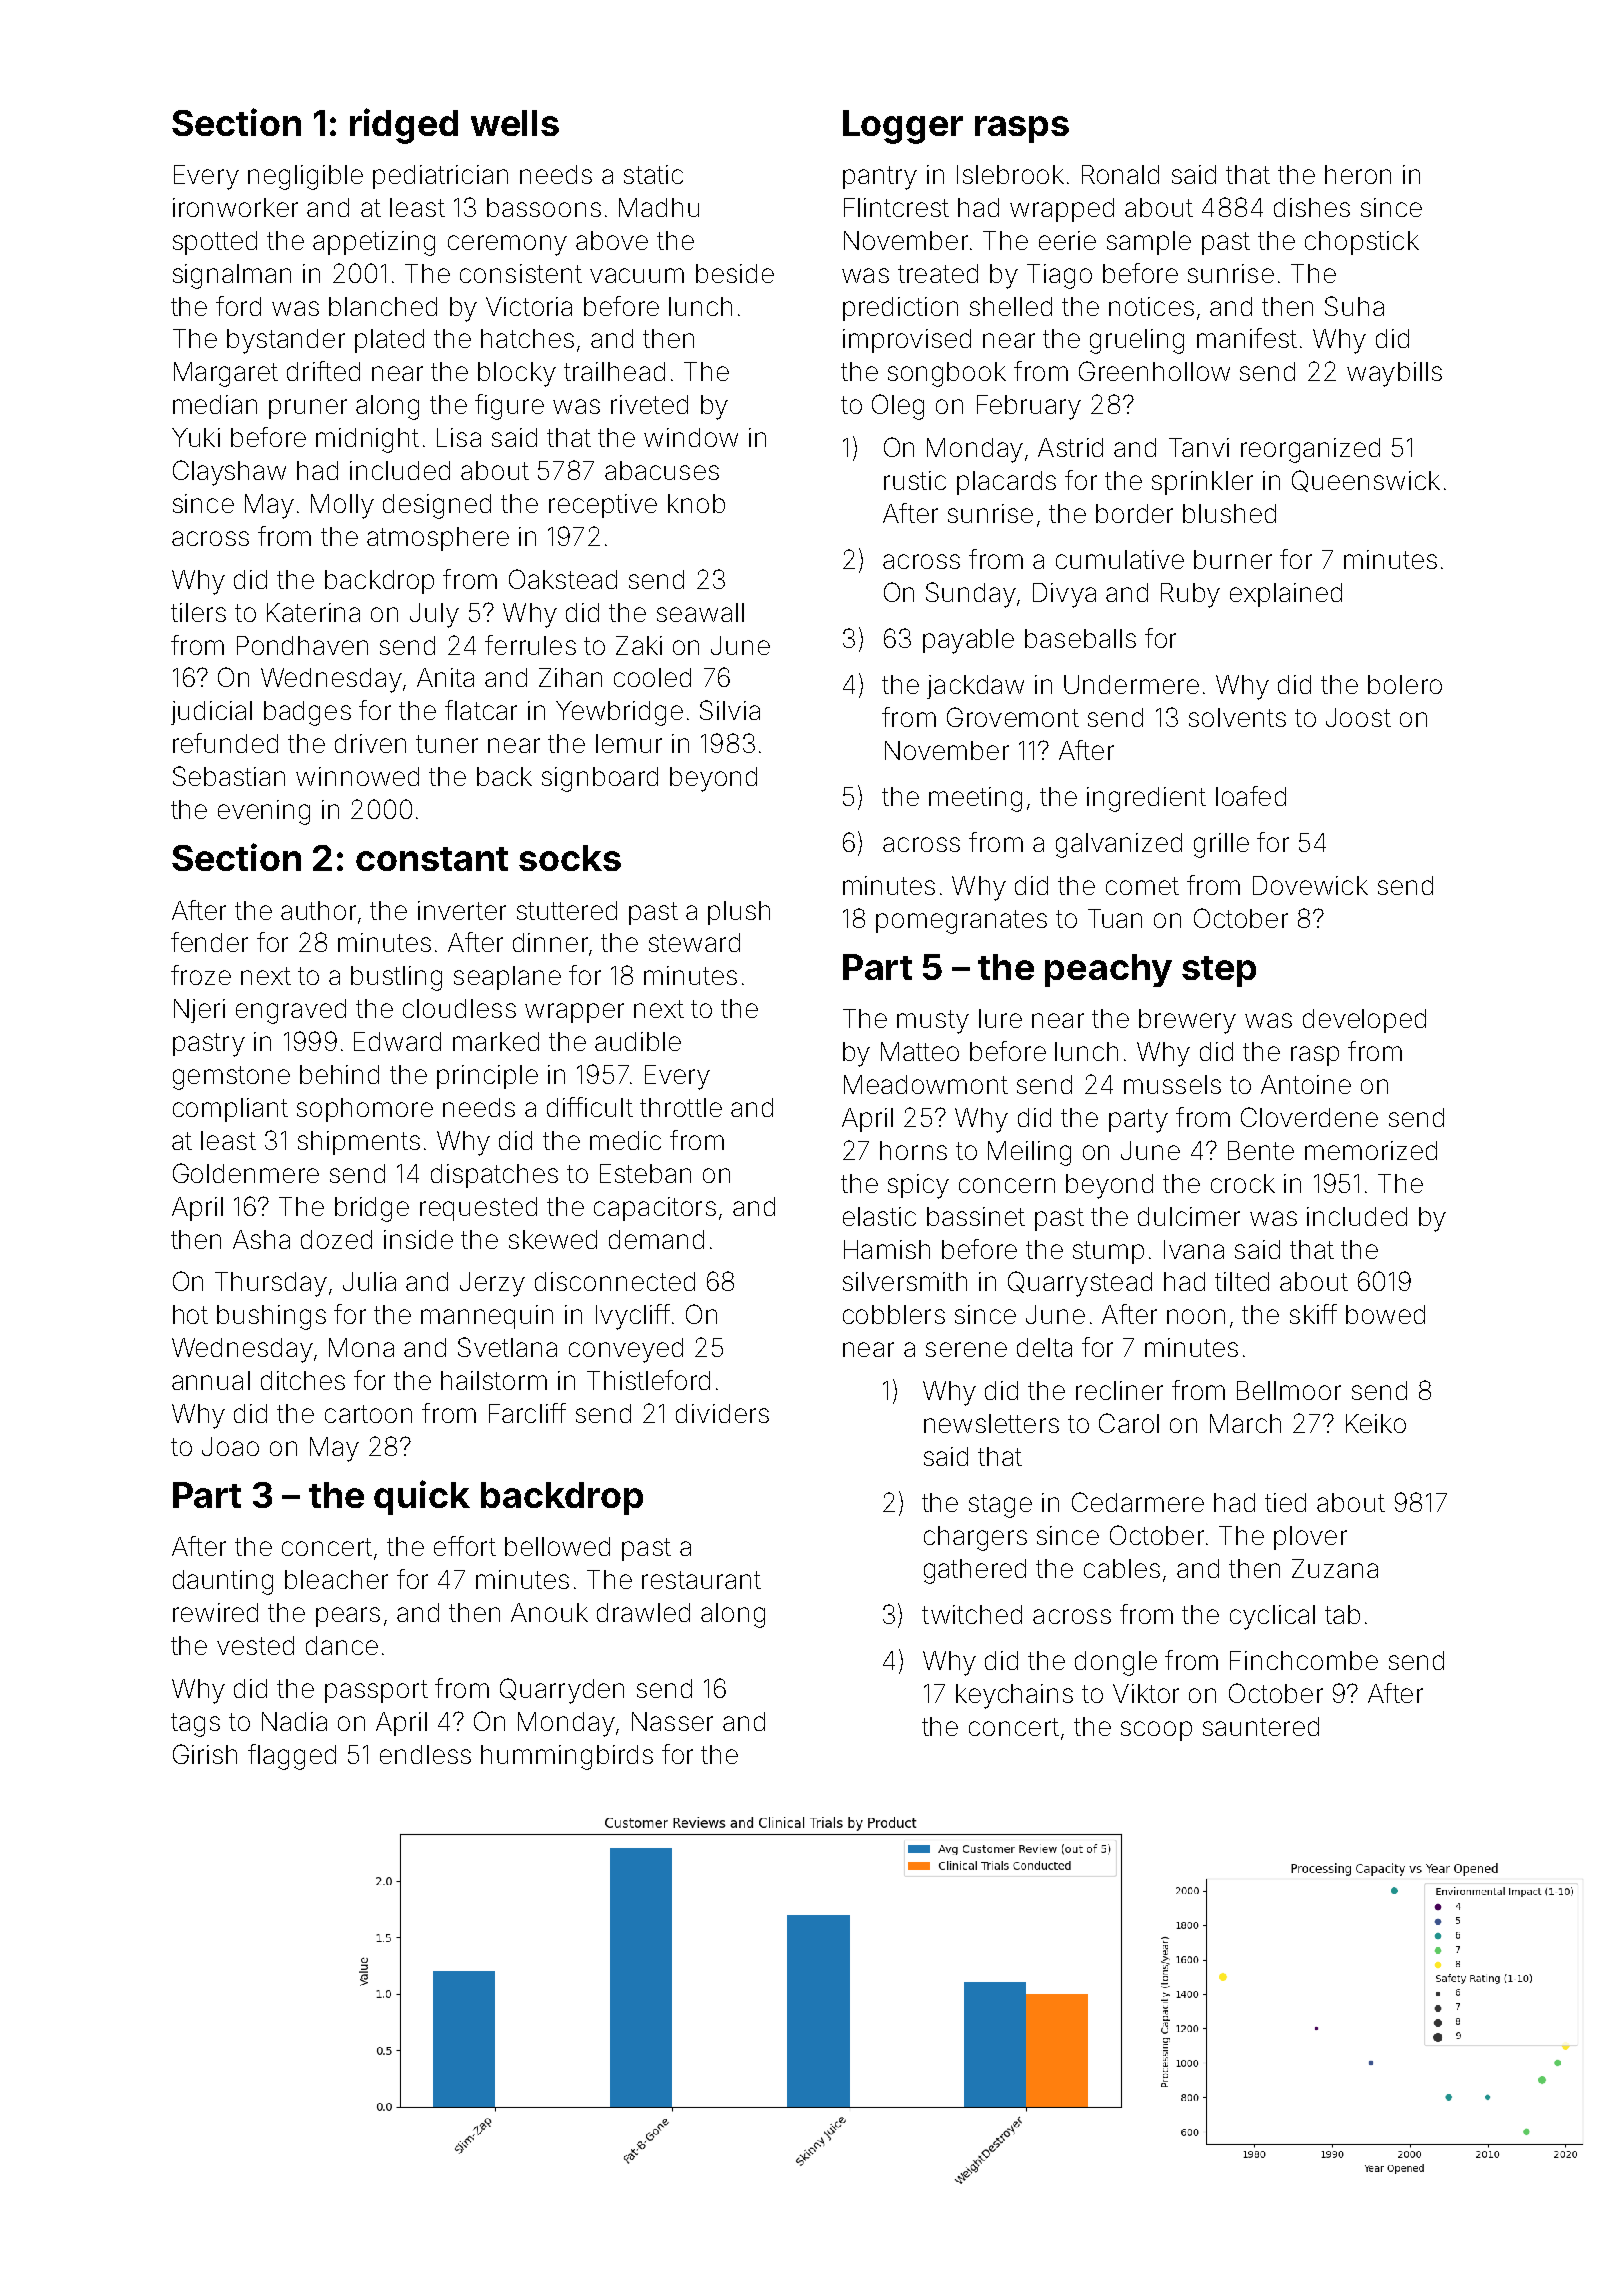 This page has width=1620, height=2292. I want to click on Lisa, so click(459, 437).
